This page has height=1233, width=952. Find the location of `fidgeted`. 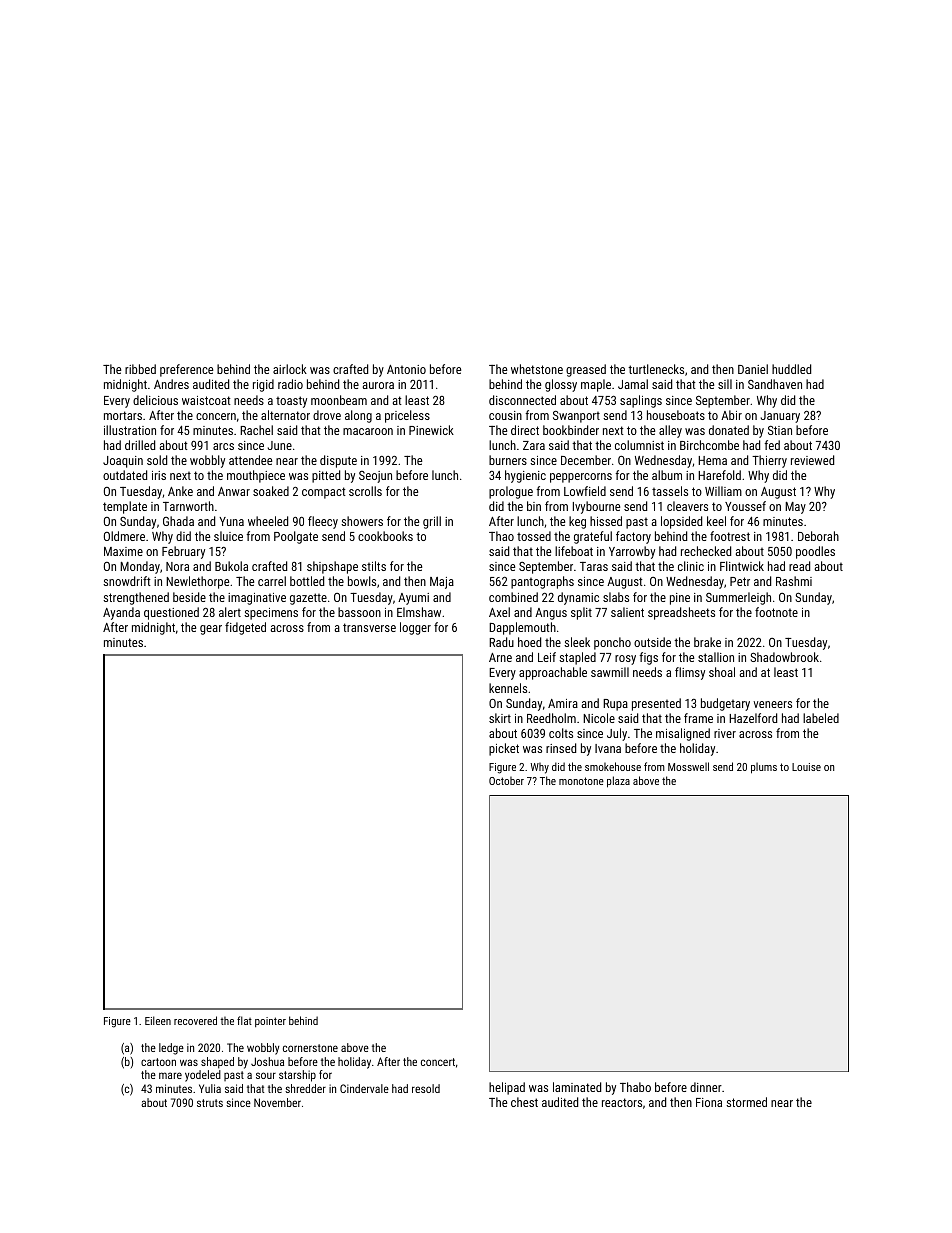

fidgeted is located at coordinates (245, 628).
